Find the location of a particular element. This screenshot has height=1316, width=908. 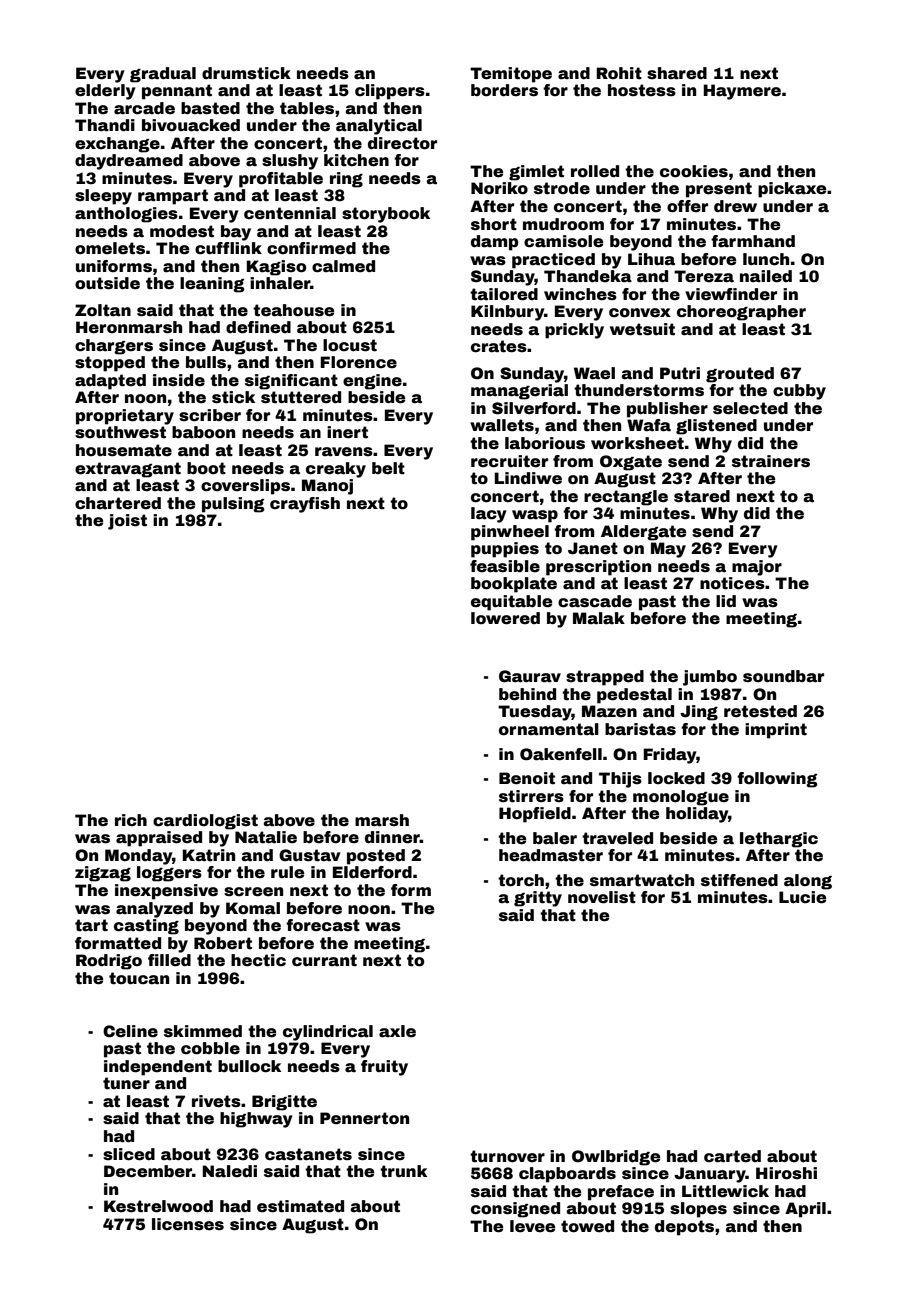

engine is located at coordinates (372, 382).
